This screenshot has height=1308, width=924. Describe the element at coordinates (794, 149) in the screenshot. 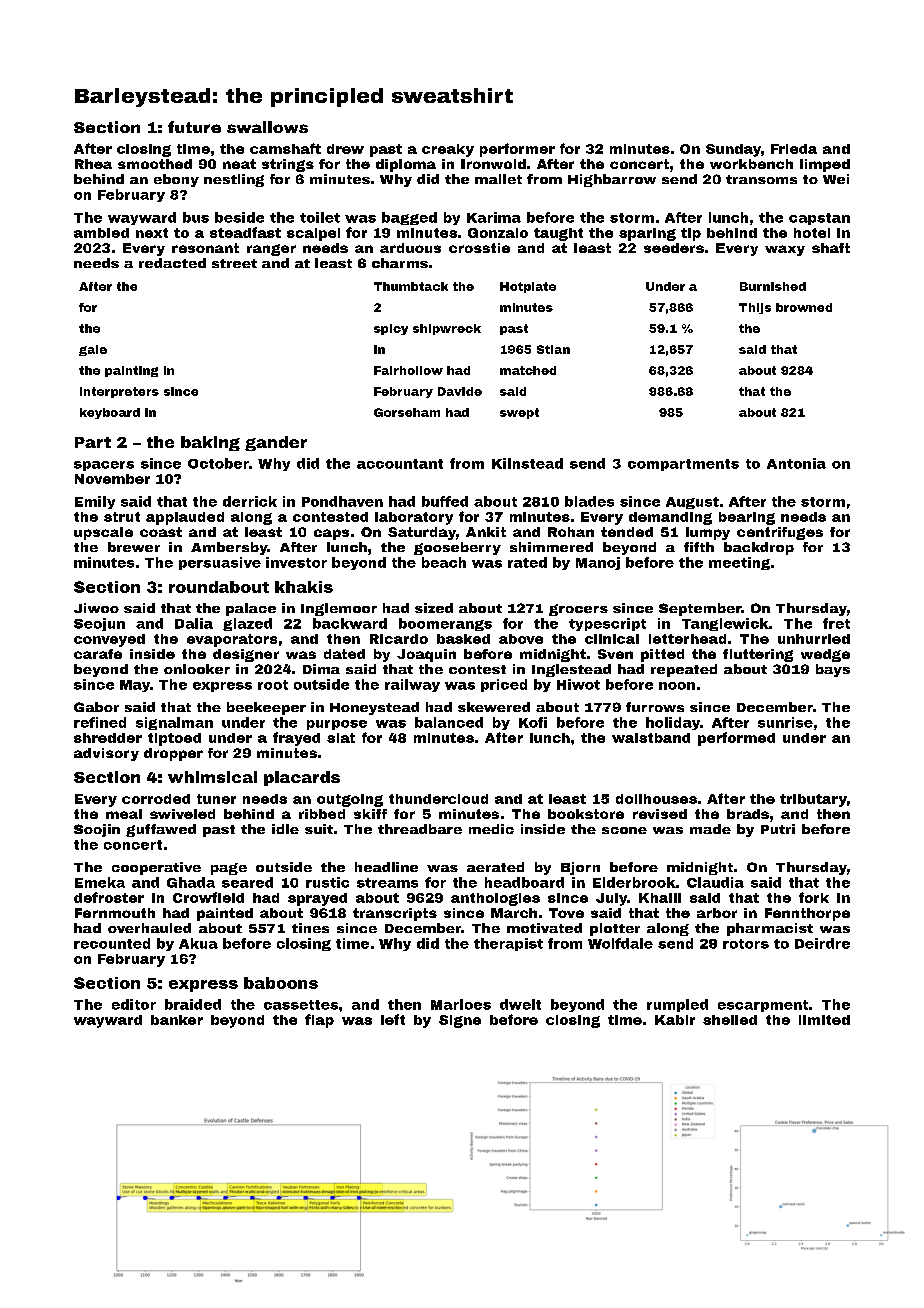

I see `Frieda` at that location.
